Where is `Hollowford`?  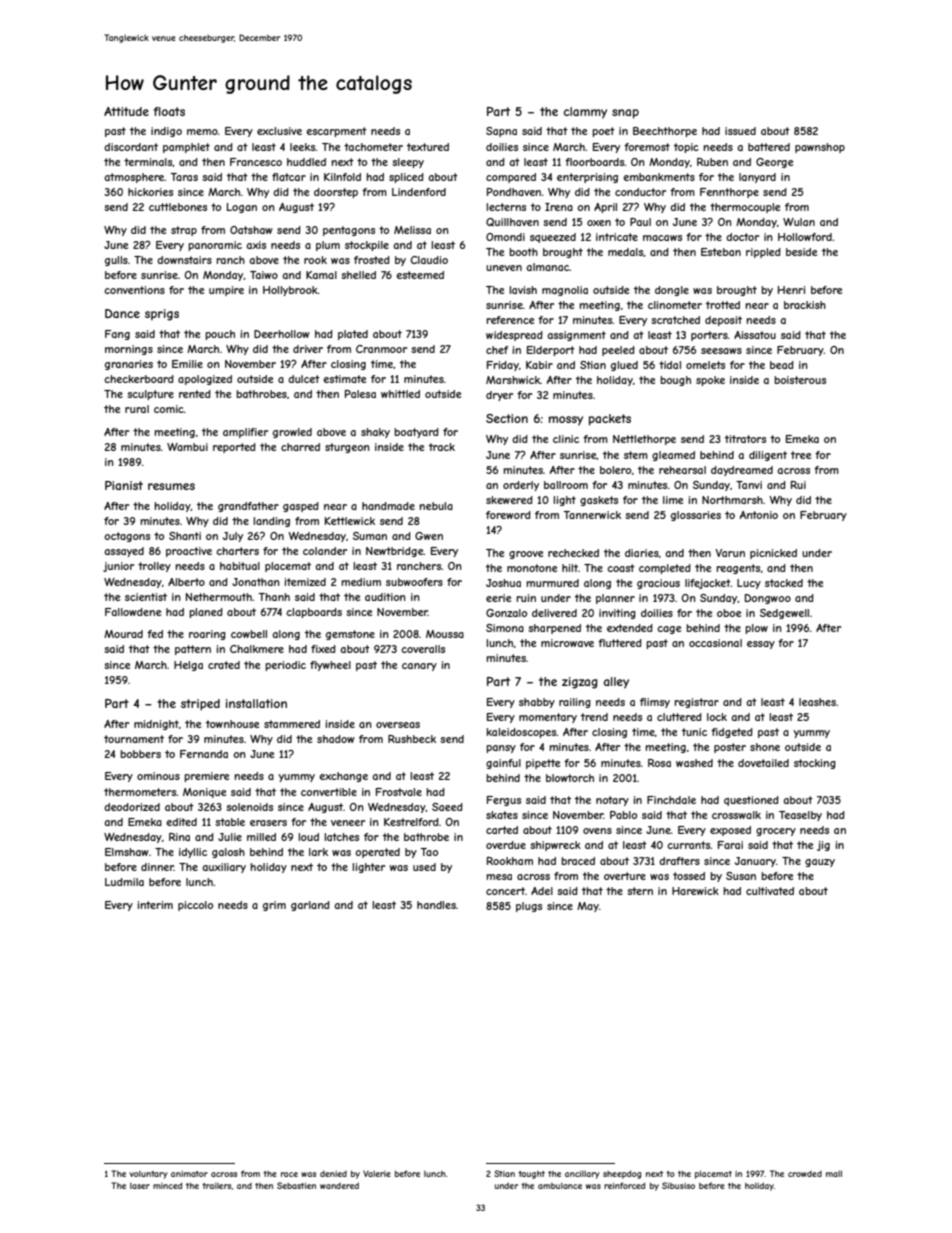 Hollowford is located at coordinates (805, 237).
